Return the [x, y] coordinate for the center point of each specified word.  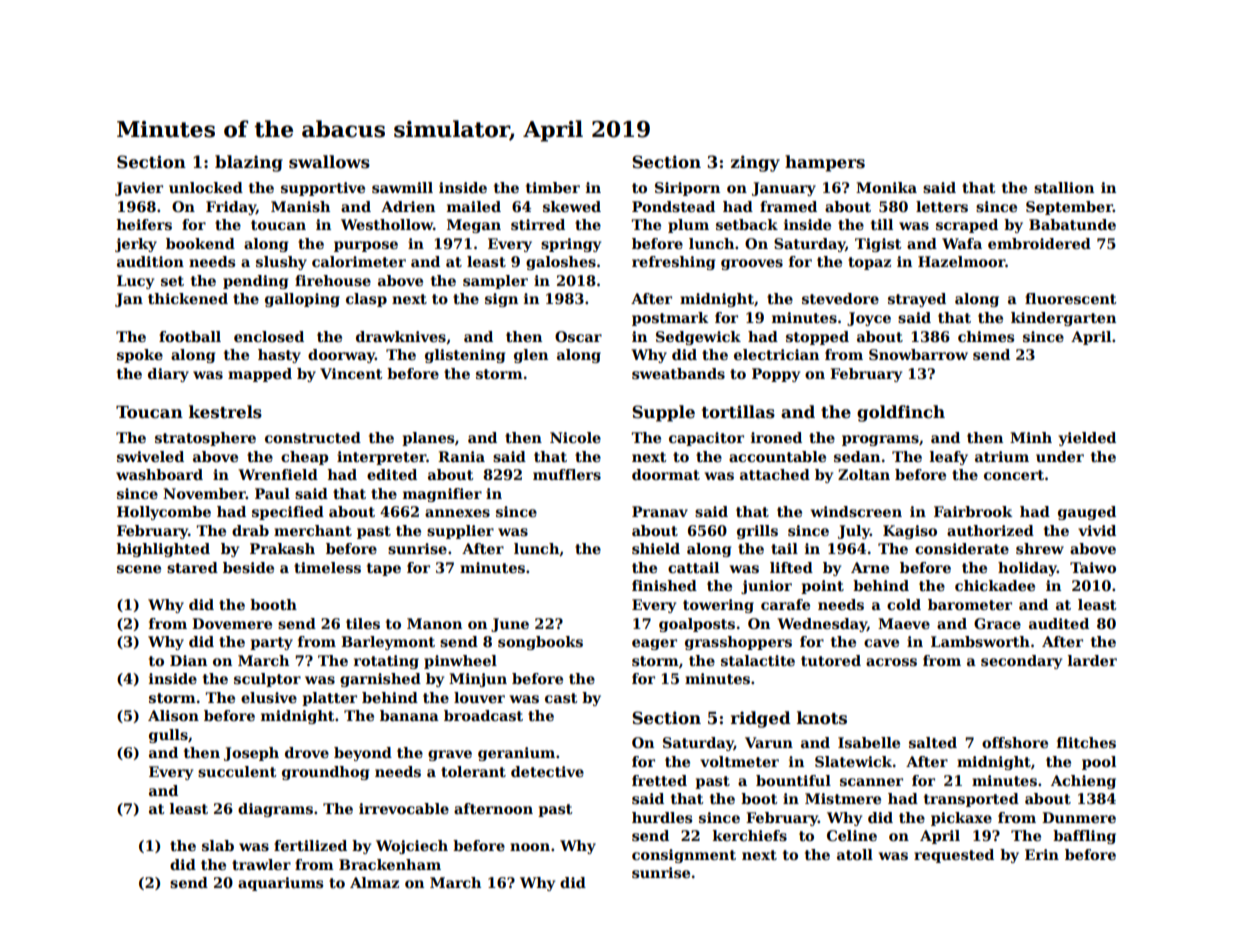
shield [656, 548]
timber [553, 187]
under [1060, 456]
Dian [188, 660]
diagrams [275, 810]
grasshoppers [738, 643]
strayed [917, 300]
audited [1059, 623]
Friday [231, 208]
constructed [313, 437]
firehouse [333, 280]
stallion [1064, 187]
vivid [1097, 530]
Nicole [575, 437]
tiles [363, 623]
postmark [670, 319]
